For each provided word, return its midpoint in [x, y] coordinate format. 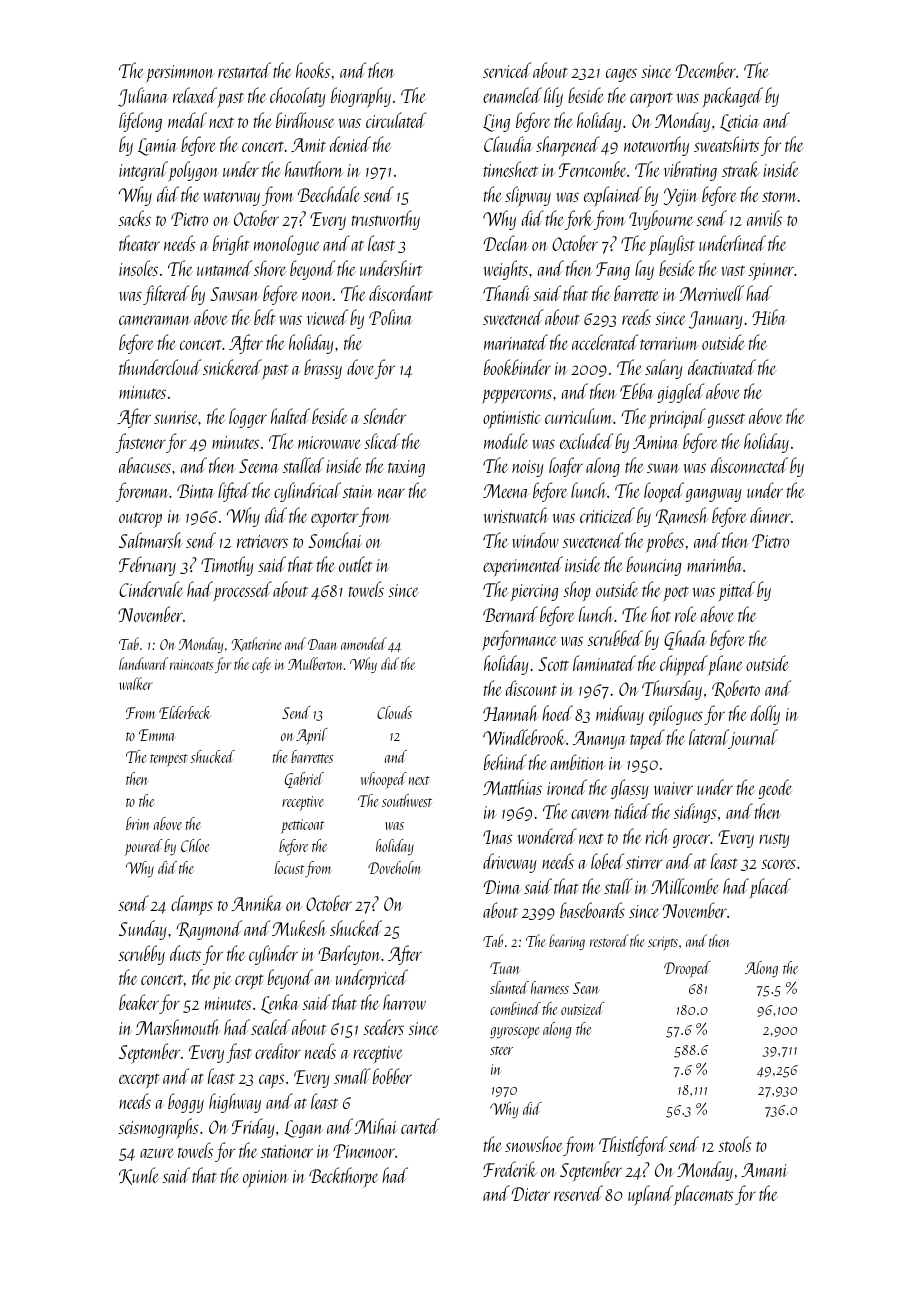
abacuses [145, 465]
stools [734, 1144]
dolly [765, 715]
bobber [392, 1076]
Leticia [740, 123]
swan [663, 468]
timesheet [511, 169]
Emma [157, 735]
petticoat [303, 826]
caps [271, 1081]
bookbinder [517, 367]
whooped [384, 780]
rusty [774, 841]
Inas [497, 837]
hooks [313, 70]
